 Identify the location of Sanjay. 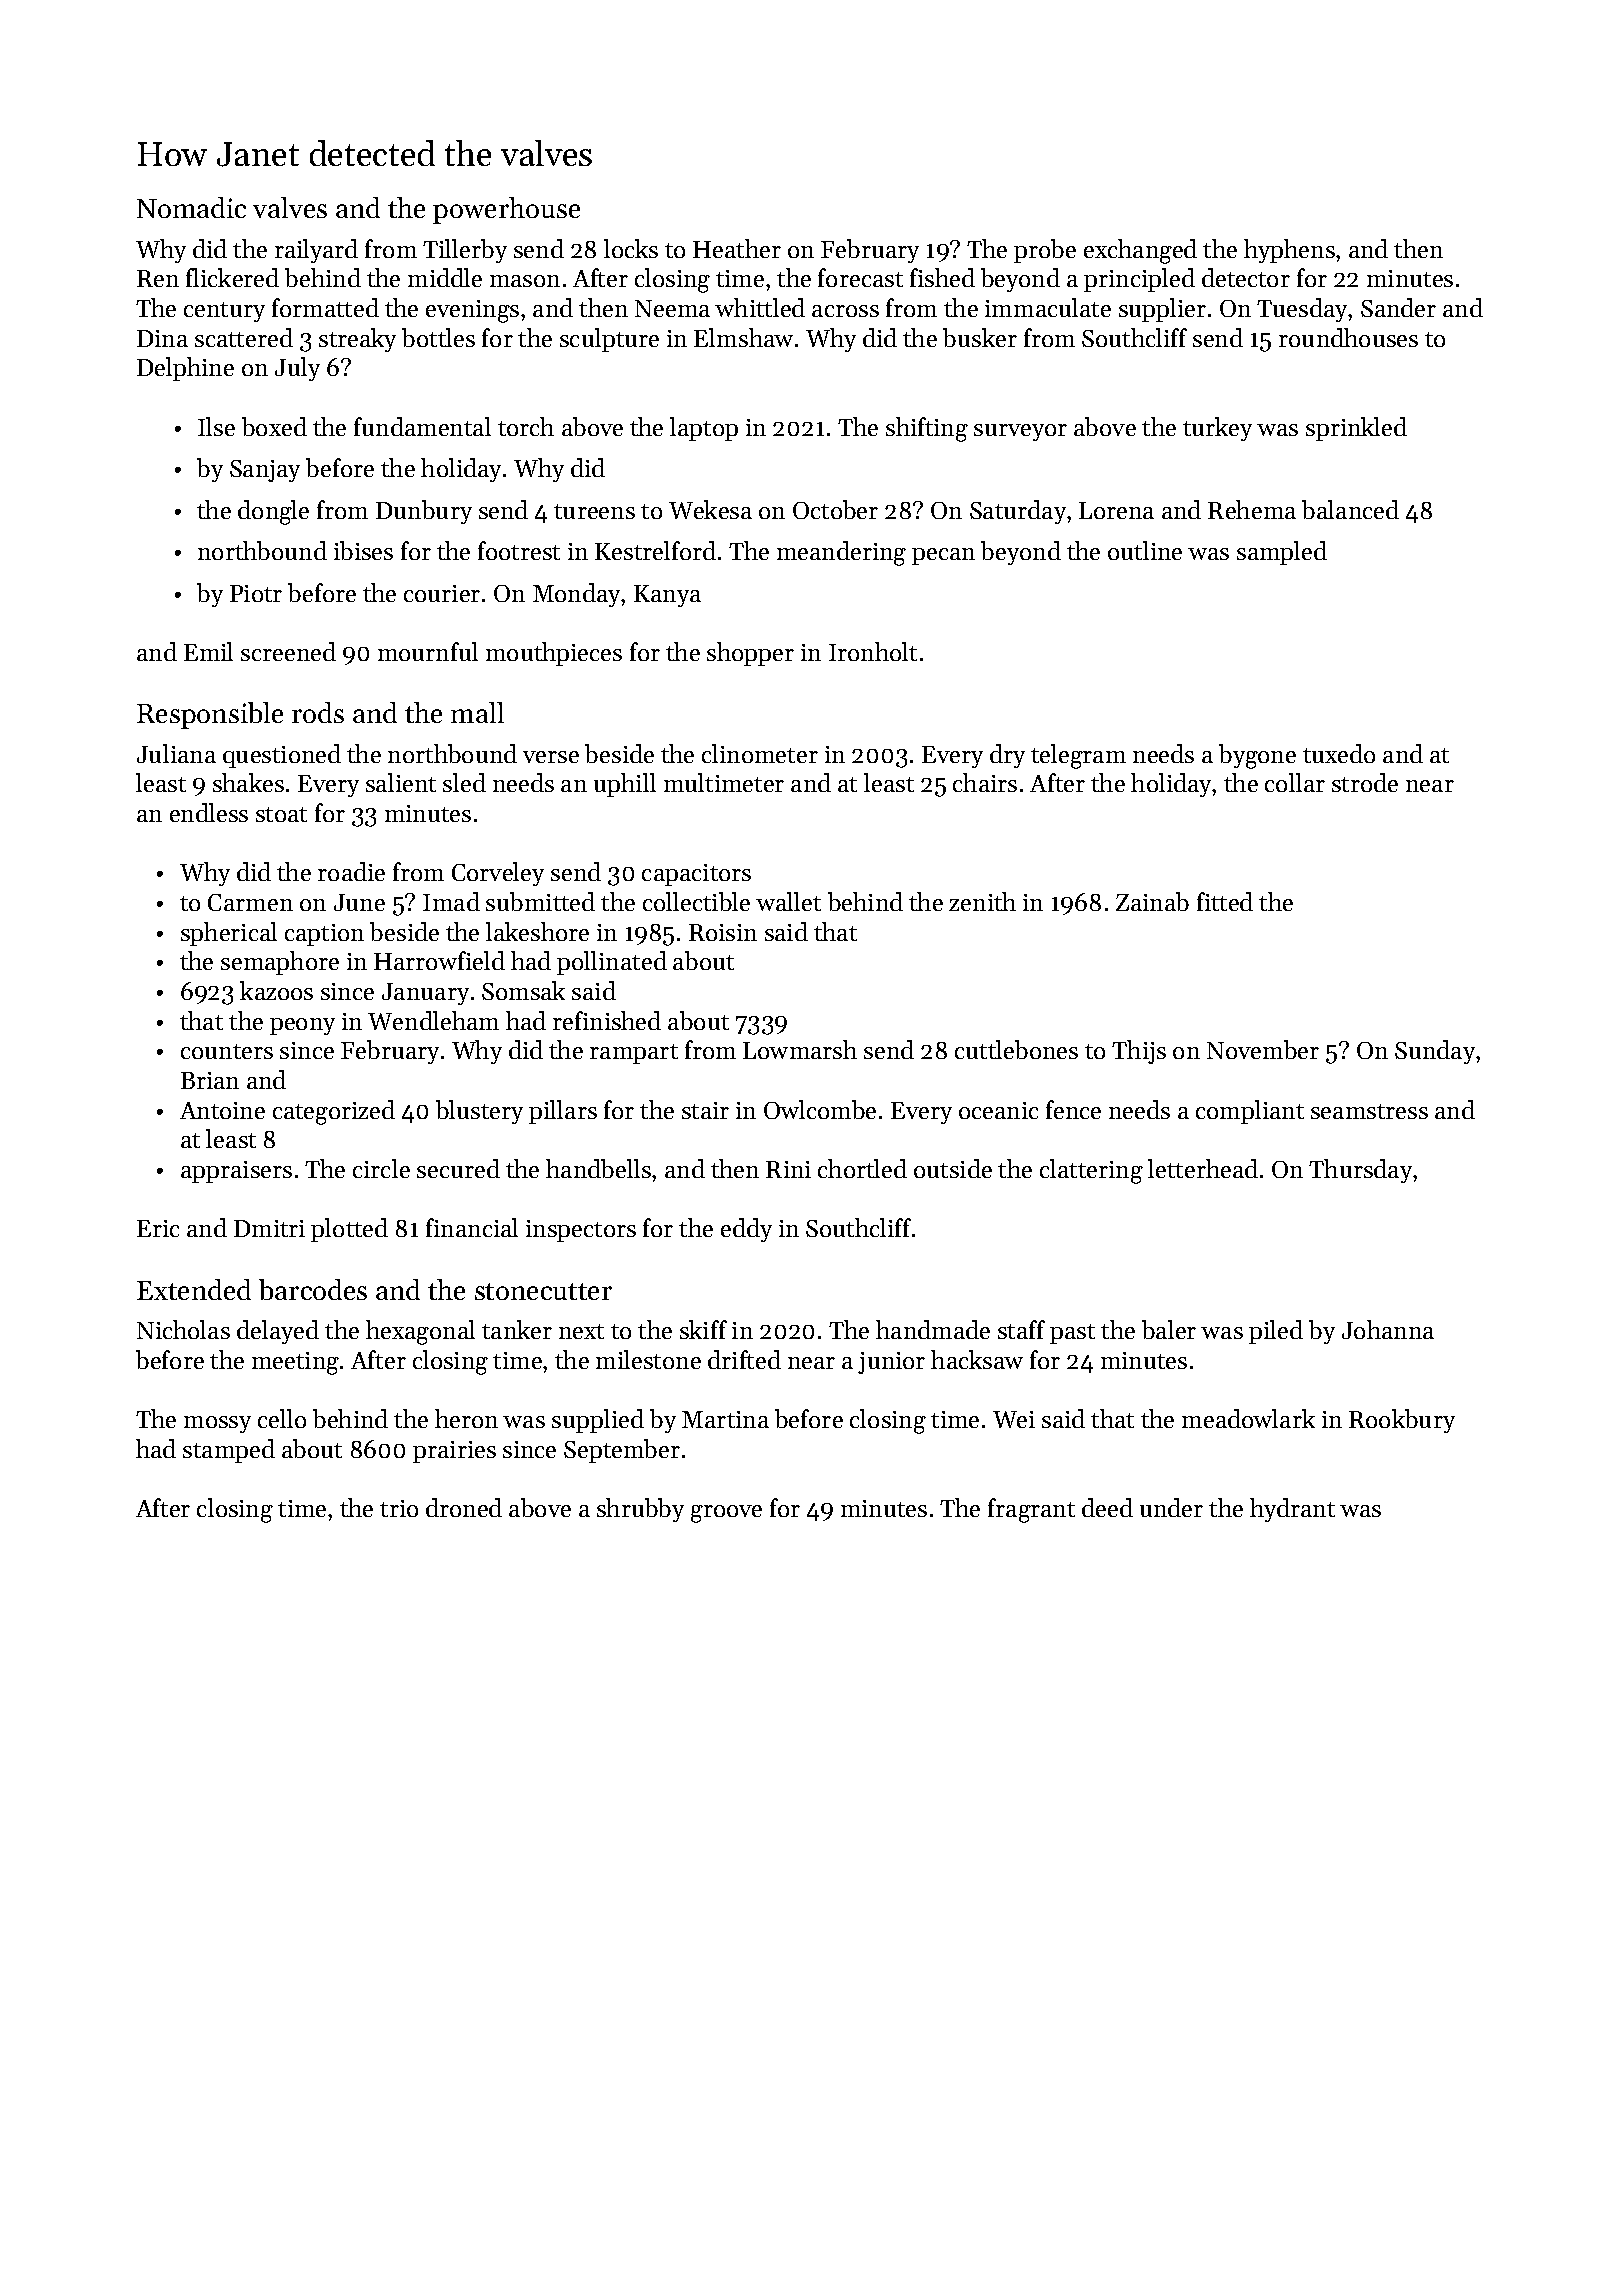
(265, 471).
